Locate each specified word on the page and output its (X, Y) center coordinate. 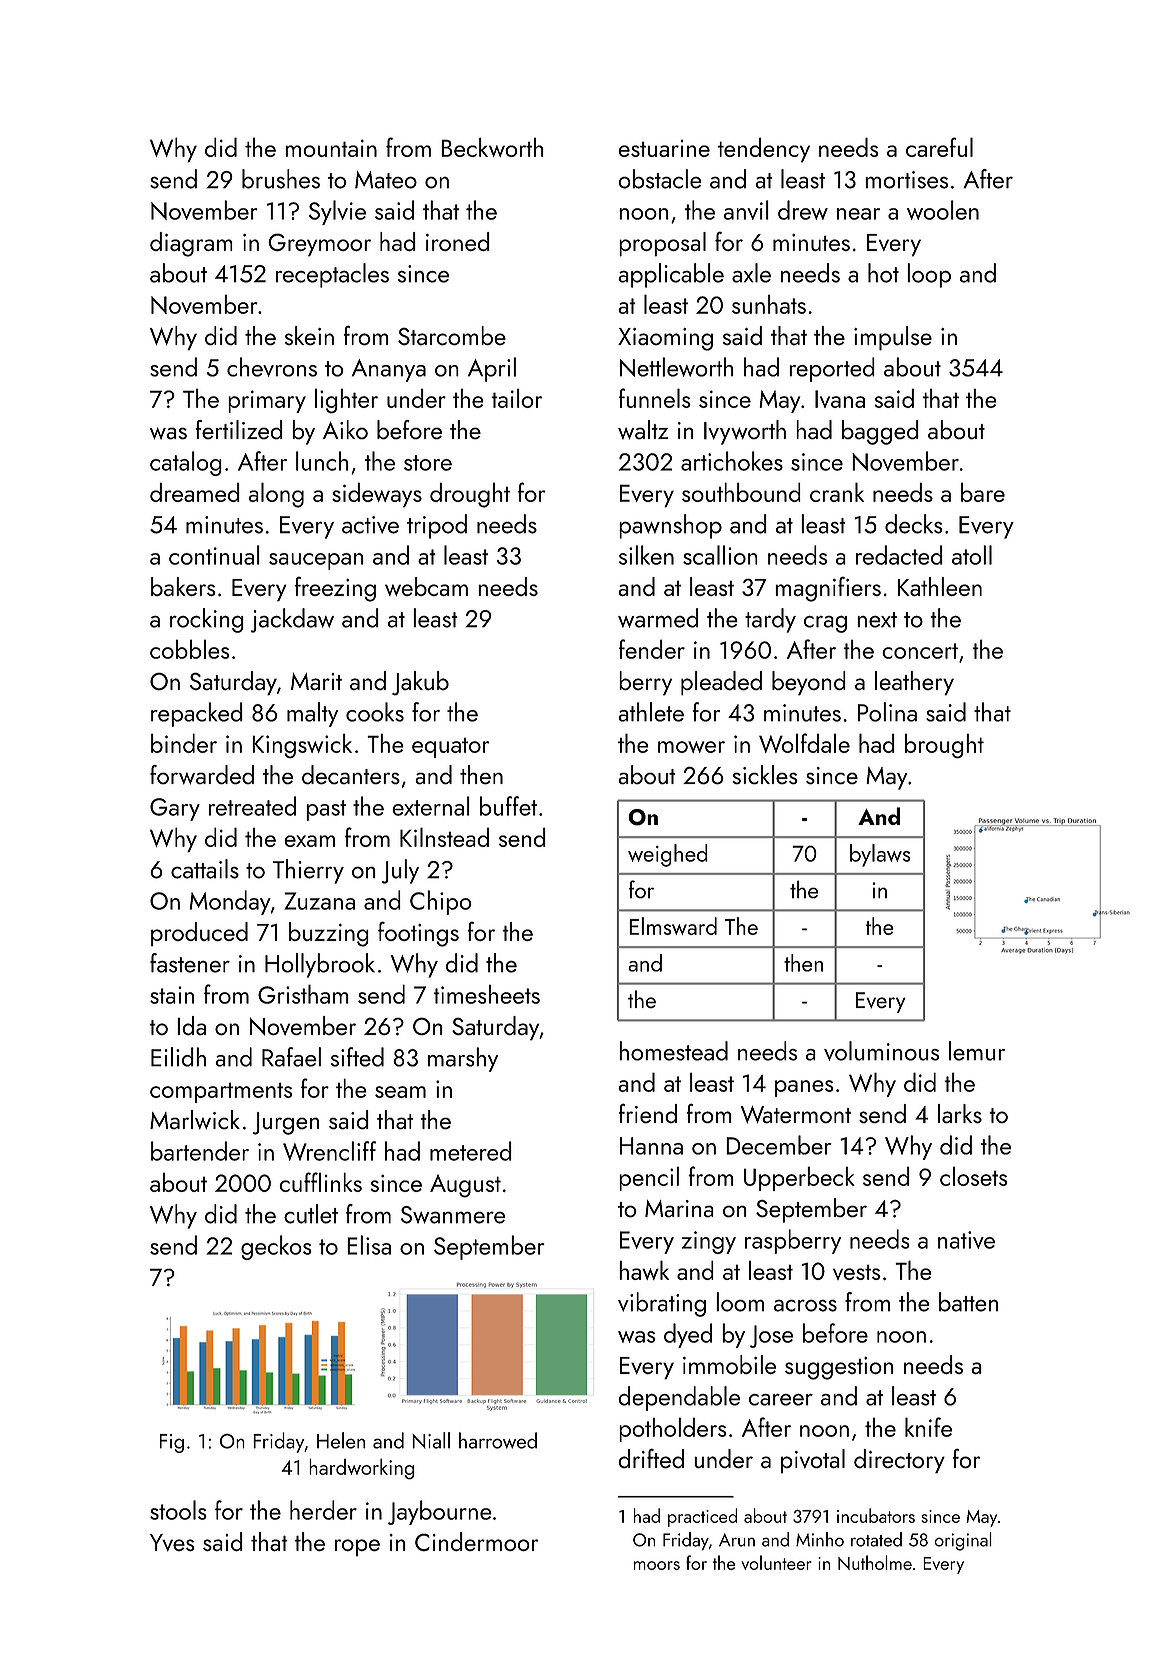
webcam (426, 586)
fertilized (239, 429)
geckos (276, 1247)
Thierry (308, 871)
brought (944, 745)
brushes (281, 179)
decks (914, 524)
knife (928, 1427)
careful (939, 147)
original (963, 1541)
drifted (651, 1458)
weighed (668, 855)
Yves (172, 1542)
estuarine (664, 148)
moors (657, 1565)
